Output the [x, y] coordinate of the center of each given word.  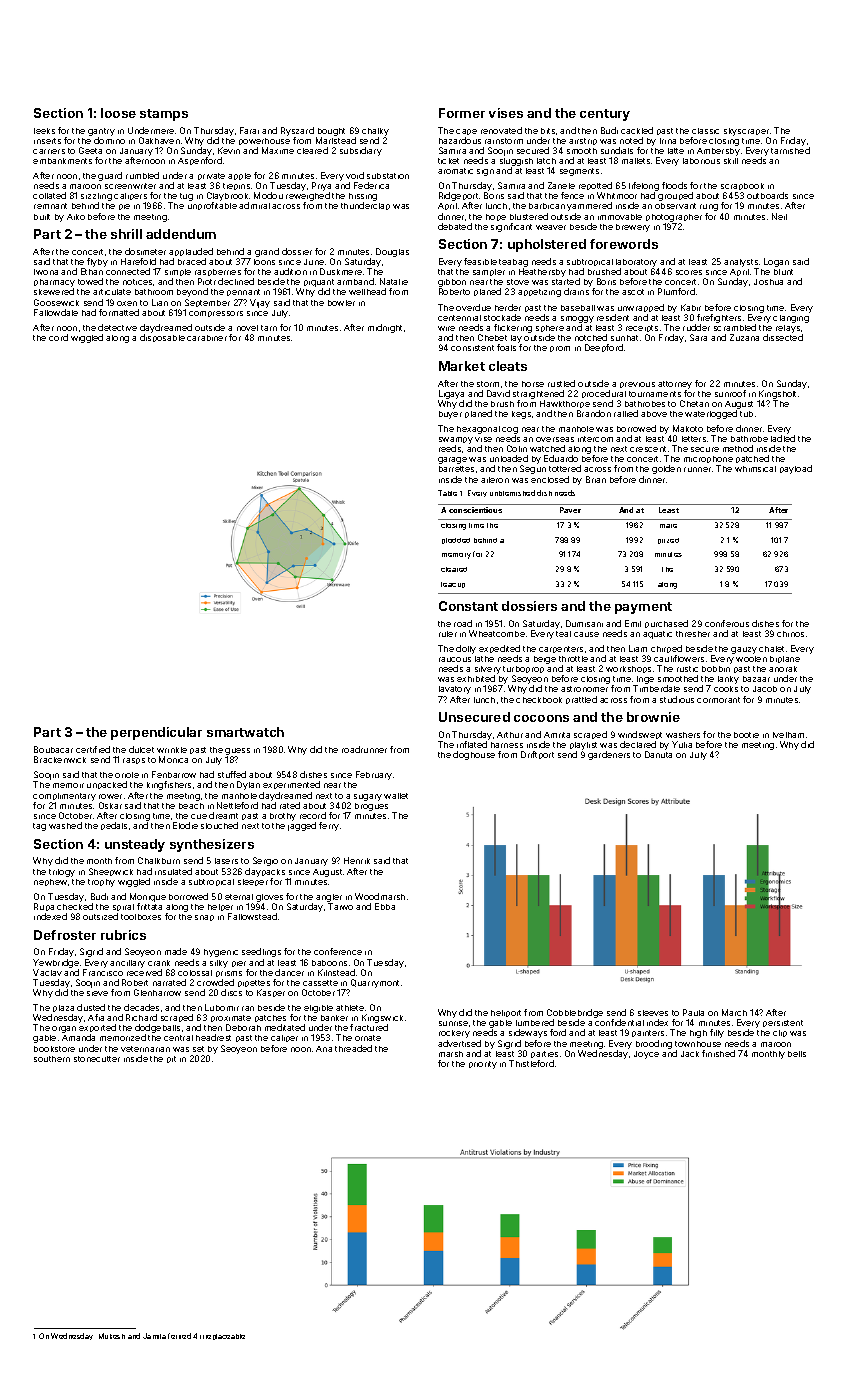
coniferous [727, 623]
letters [694, 439]
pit [171, 1059]
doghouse [474, 755]
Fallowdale [56, 312]
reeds [450, 448]
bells [797, 1054]
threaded [353, 1048]
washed [65, 825]
